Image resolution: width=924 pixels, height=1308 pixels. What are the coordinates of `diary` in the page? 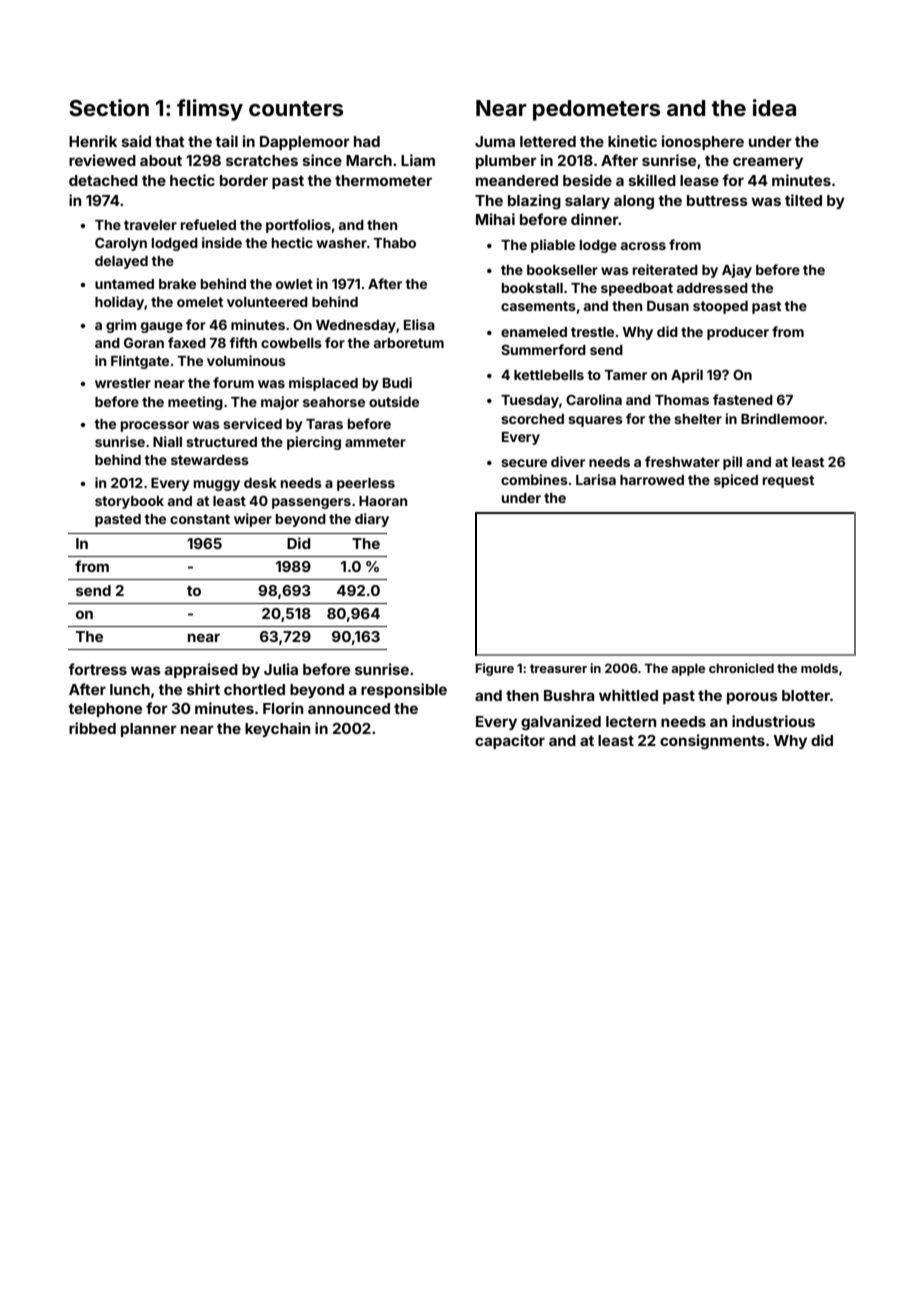 It's located at (372, 520).
